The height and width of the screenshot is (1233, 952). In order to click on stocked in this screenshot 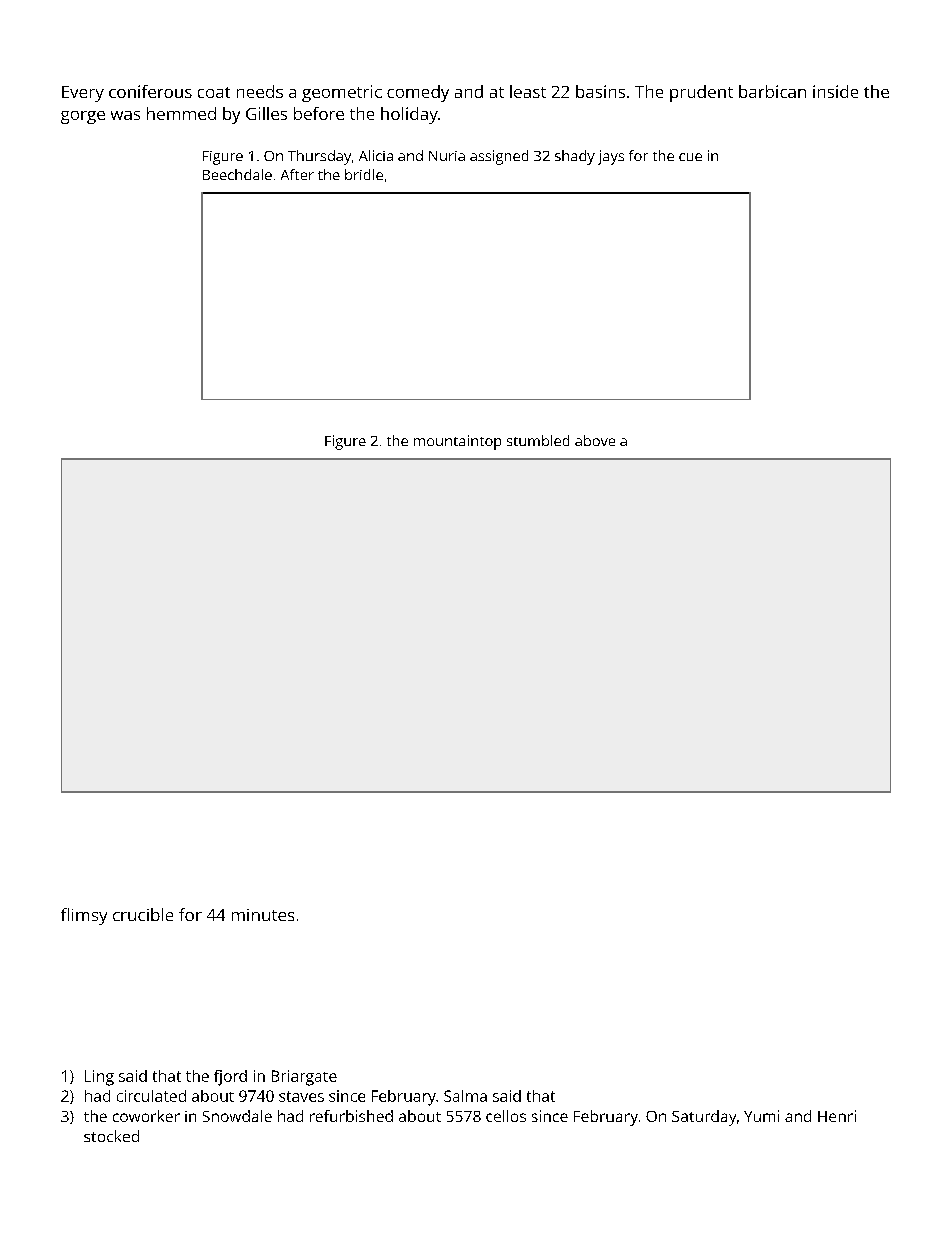, I will do `click(111, 1136)`.
